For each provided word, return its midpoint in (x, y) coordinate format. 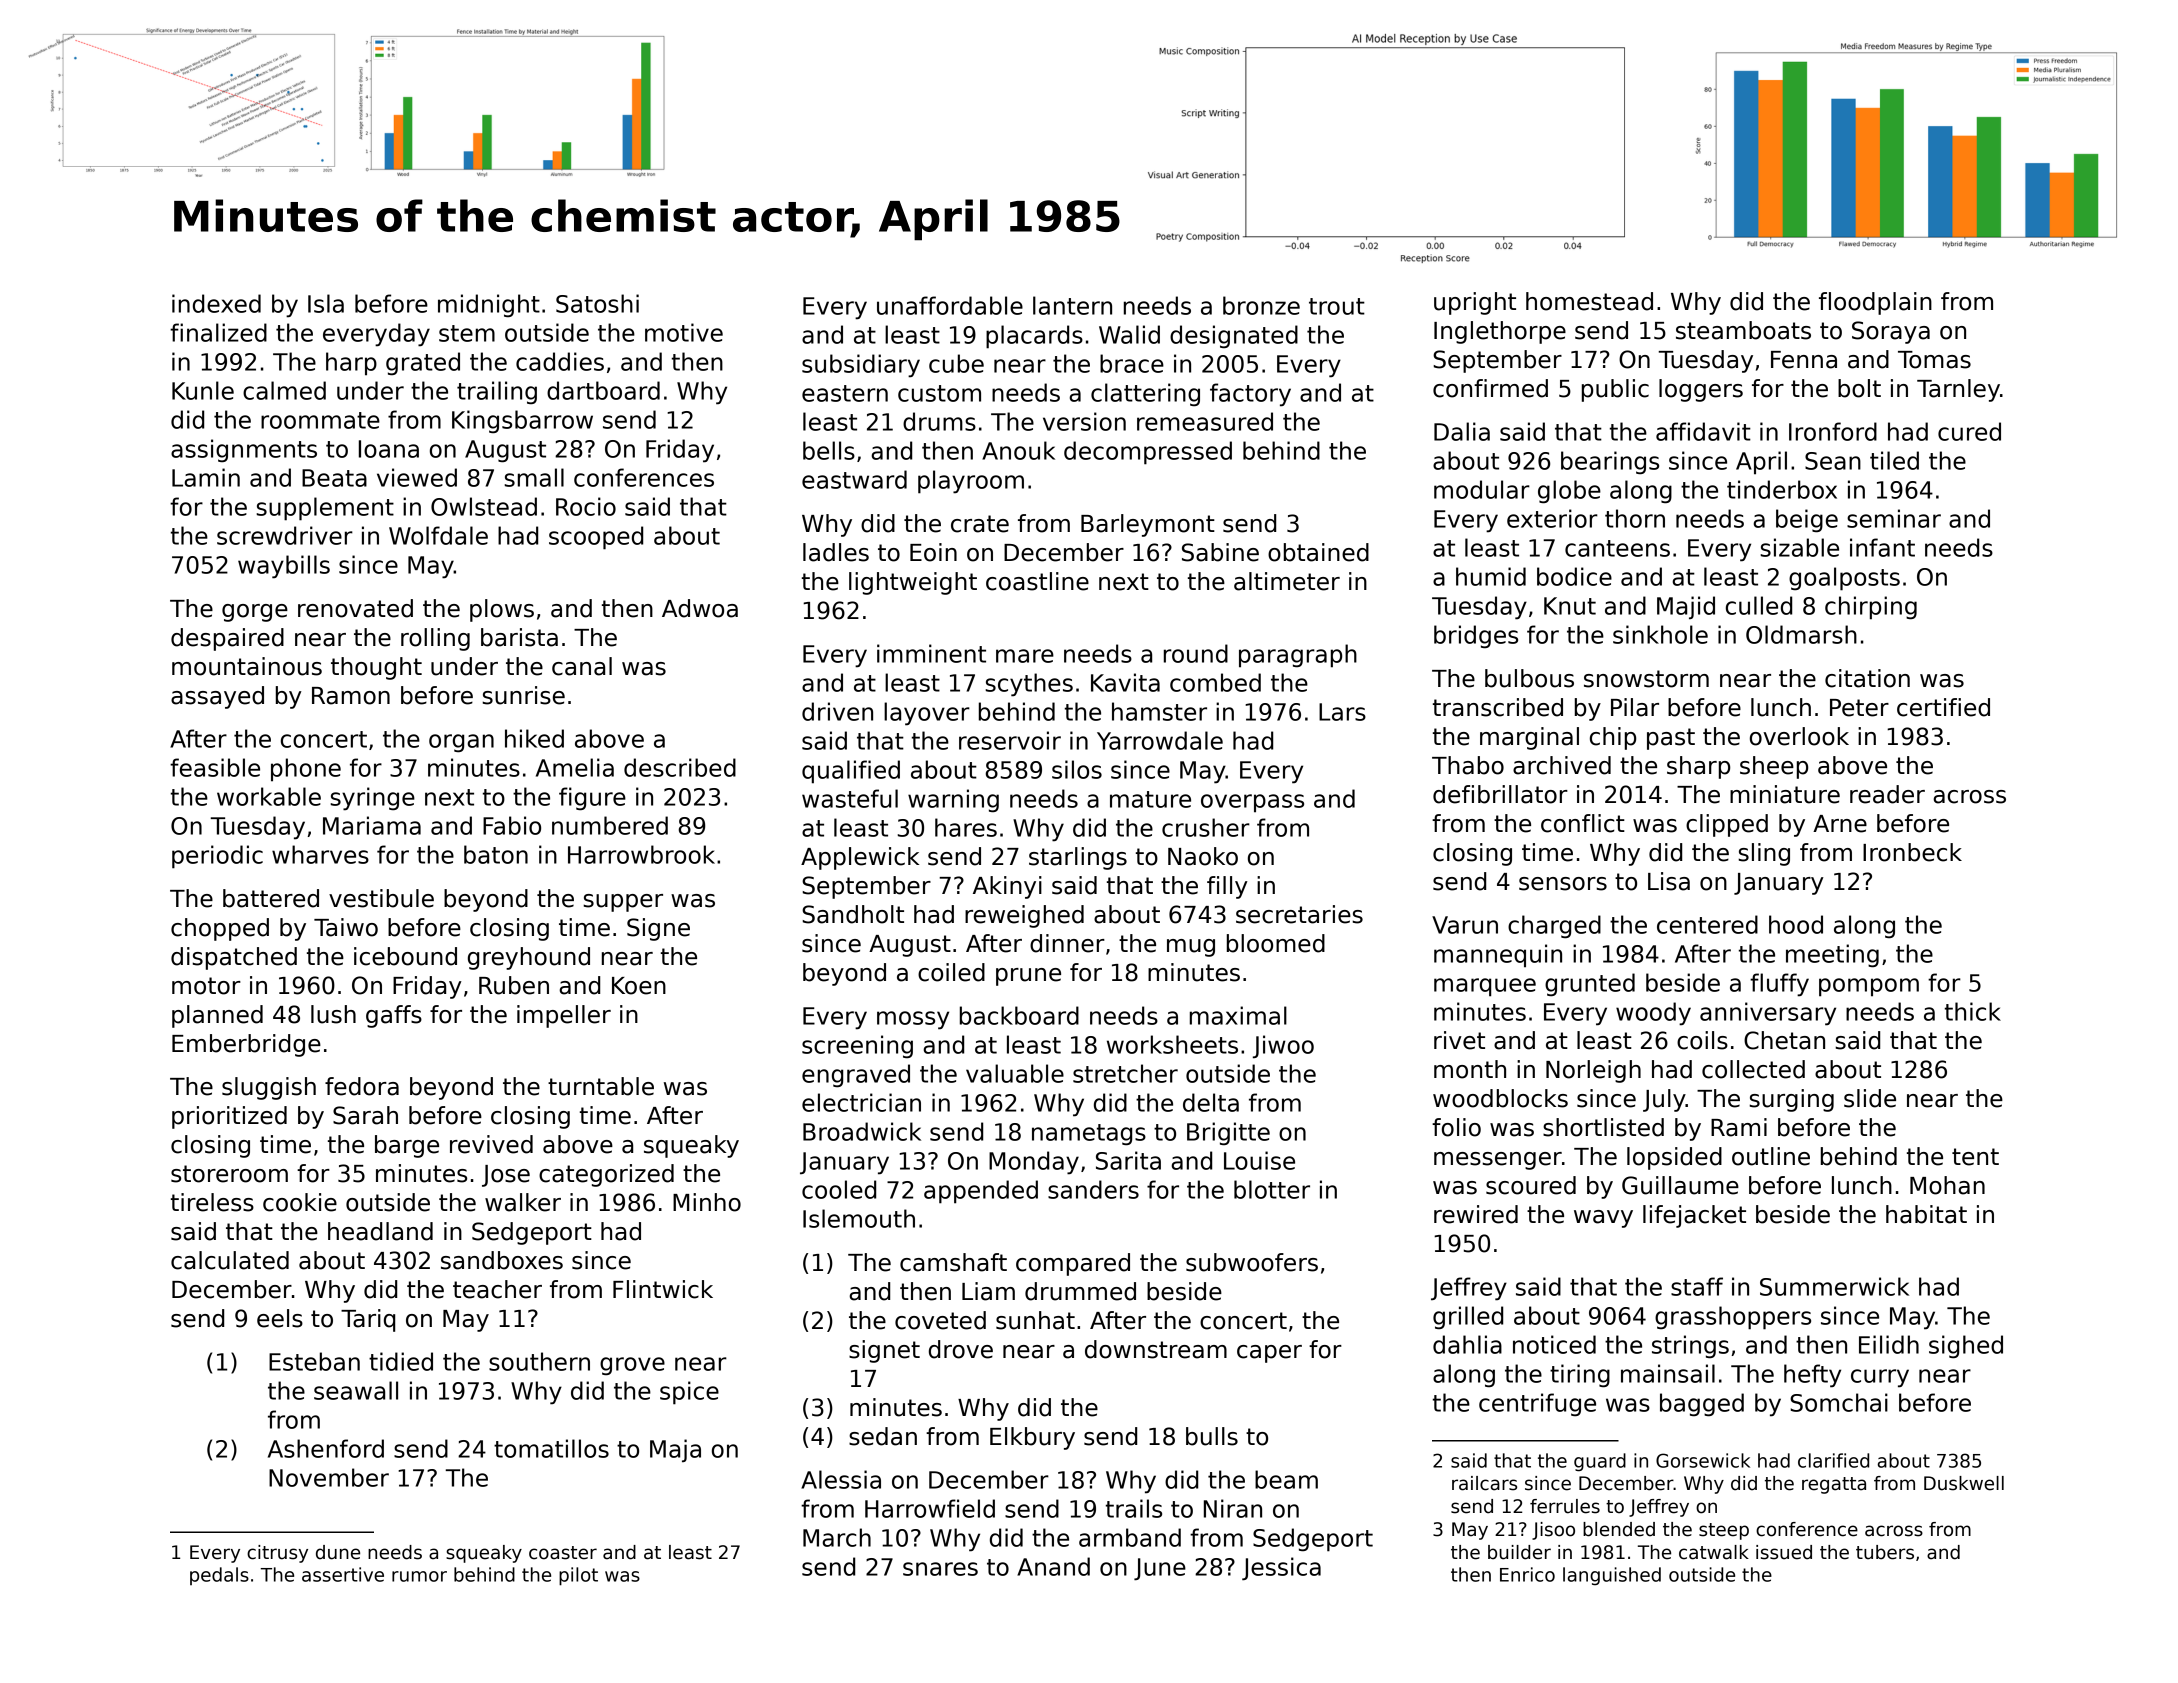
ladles (836, 552)
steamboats (1743, 330)
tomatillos (551, 1448)
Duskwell (1964, 1483)
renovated (355, 608)
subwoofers (1252, 1262)
